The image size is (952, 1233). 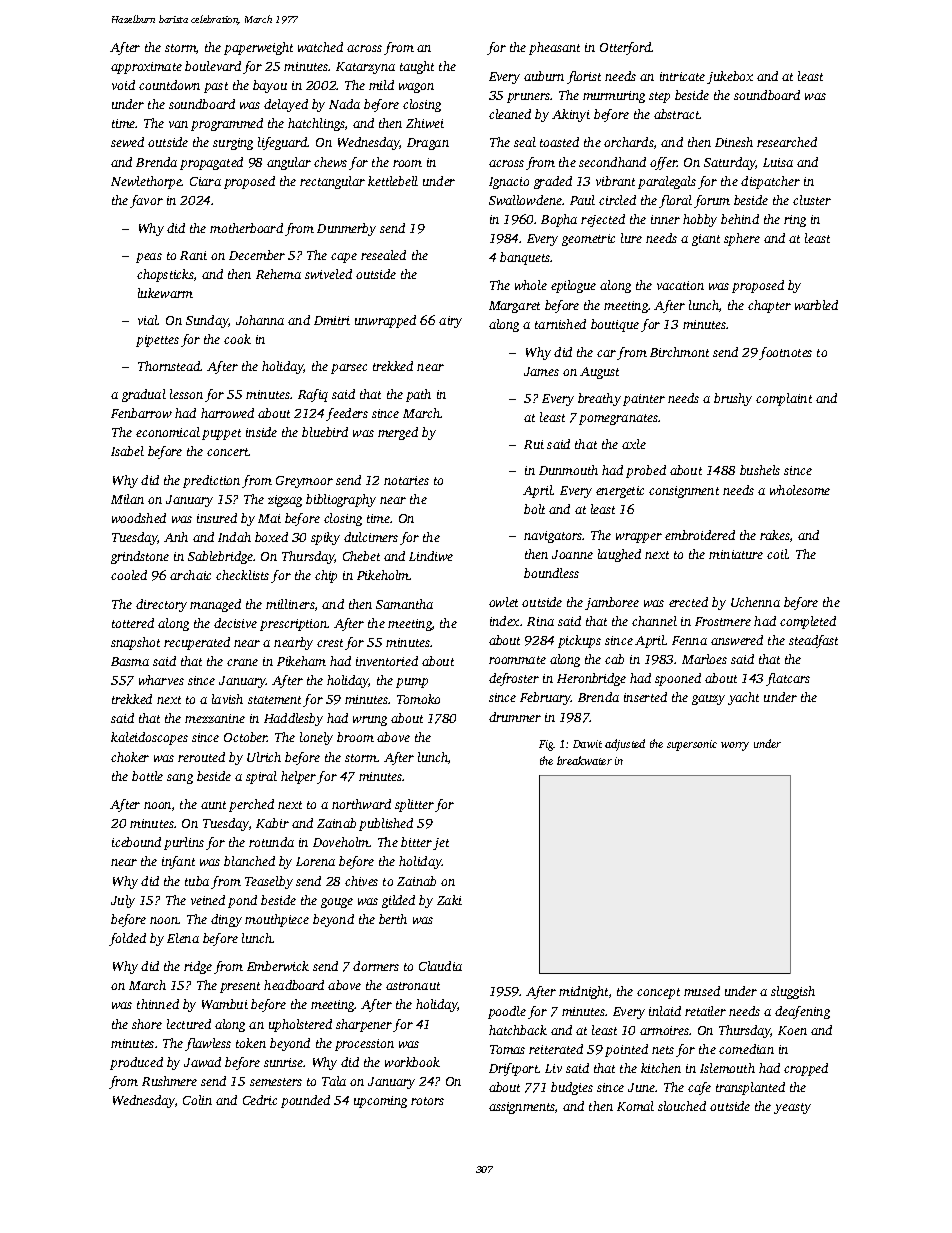 I want to click on sewed, so click(x=127, y=142).
